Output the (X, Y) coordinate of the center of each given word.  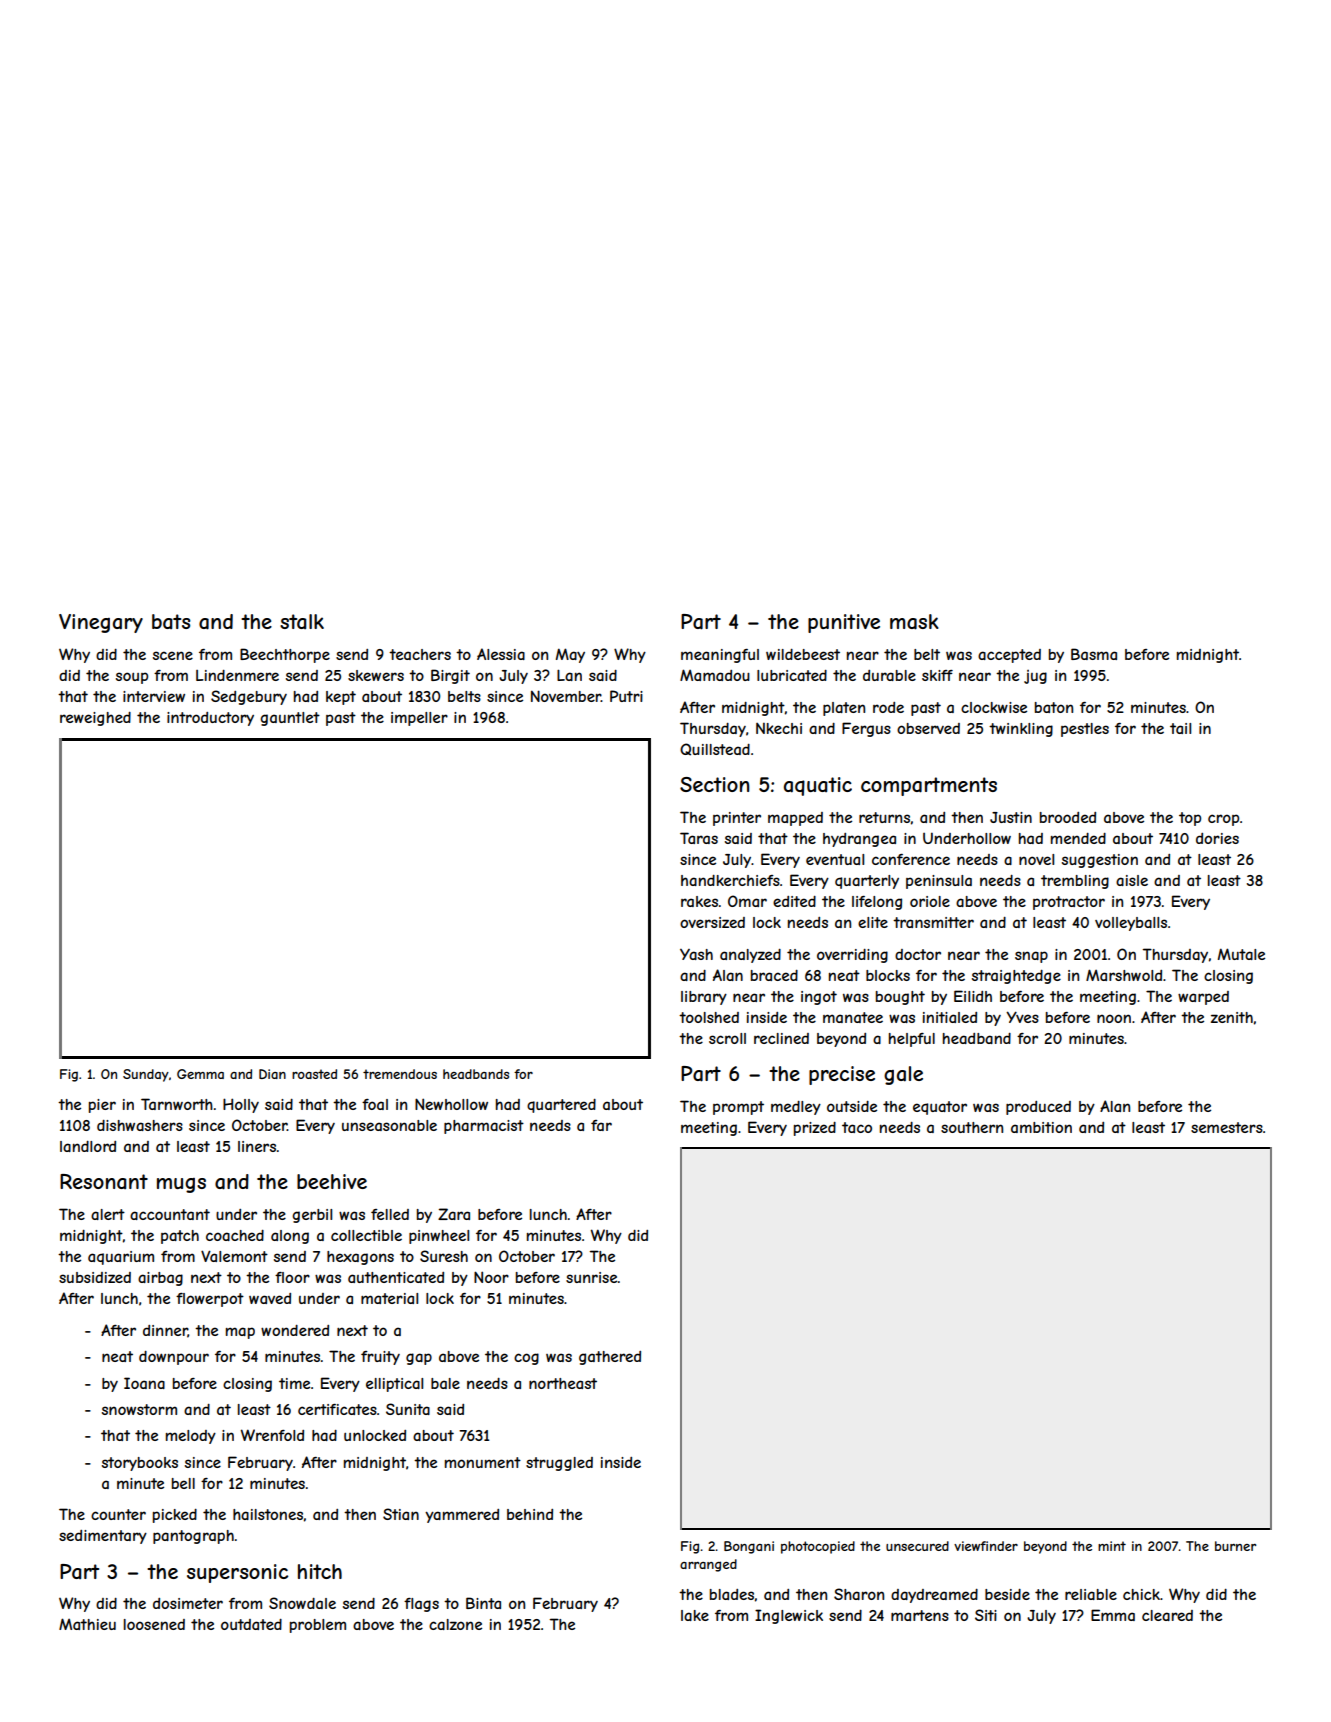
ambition (1041, 1127)
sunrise (592, 1277)
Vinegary (101, 623)
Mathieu (87, 1624)
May (570, 655)
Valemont (234, 1256)
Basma (1094, 654)
